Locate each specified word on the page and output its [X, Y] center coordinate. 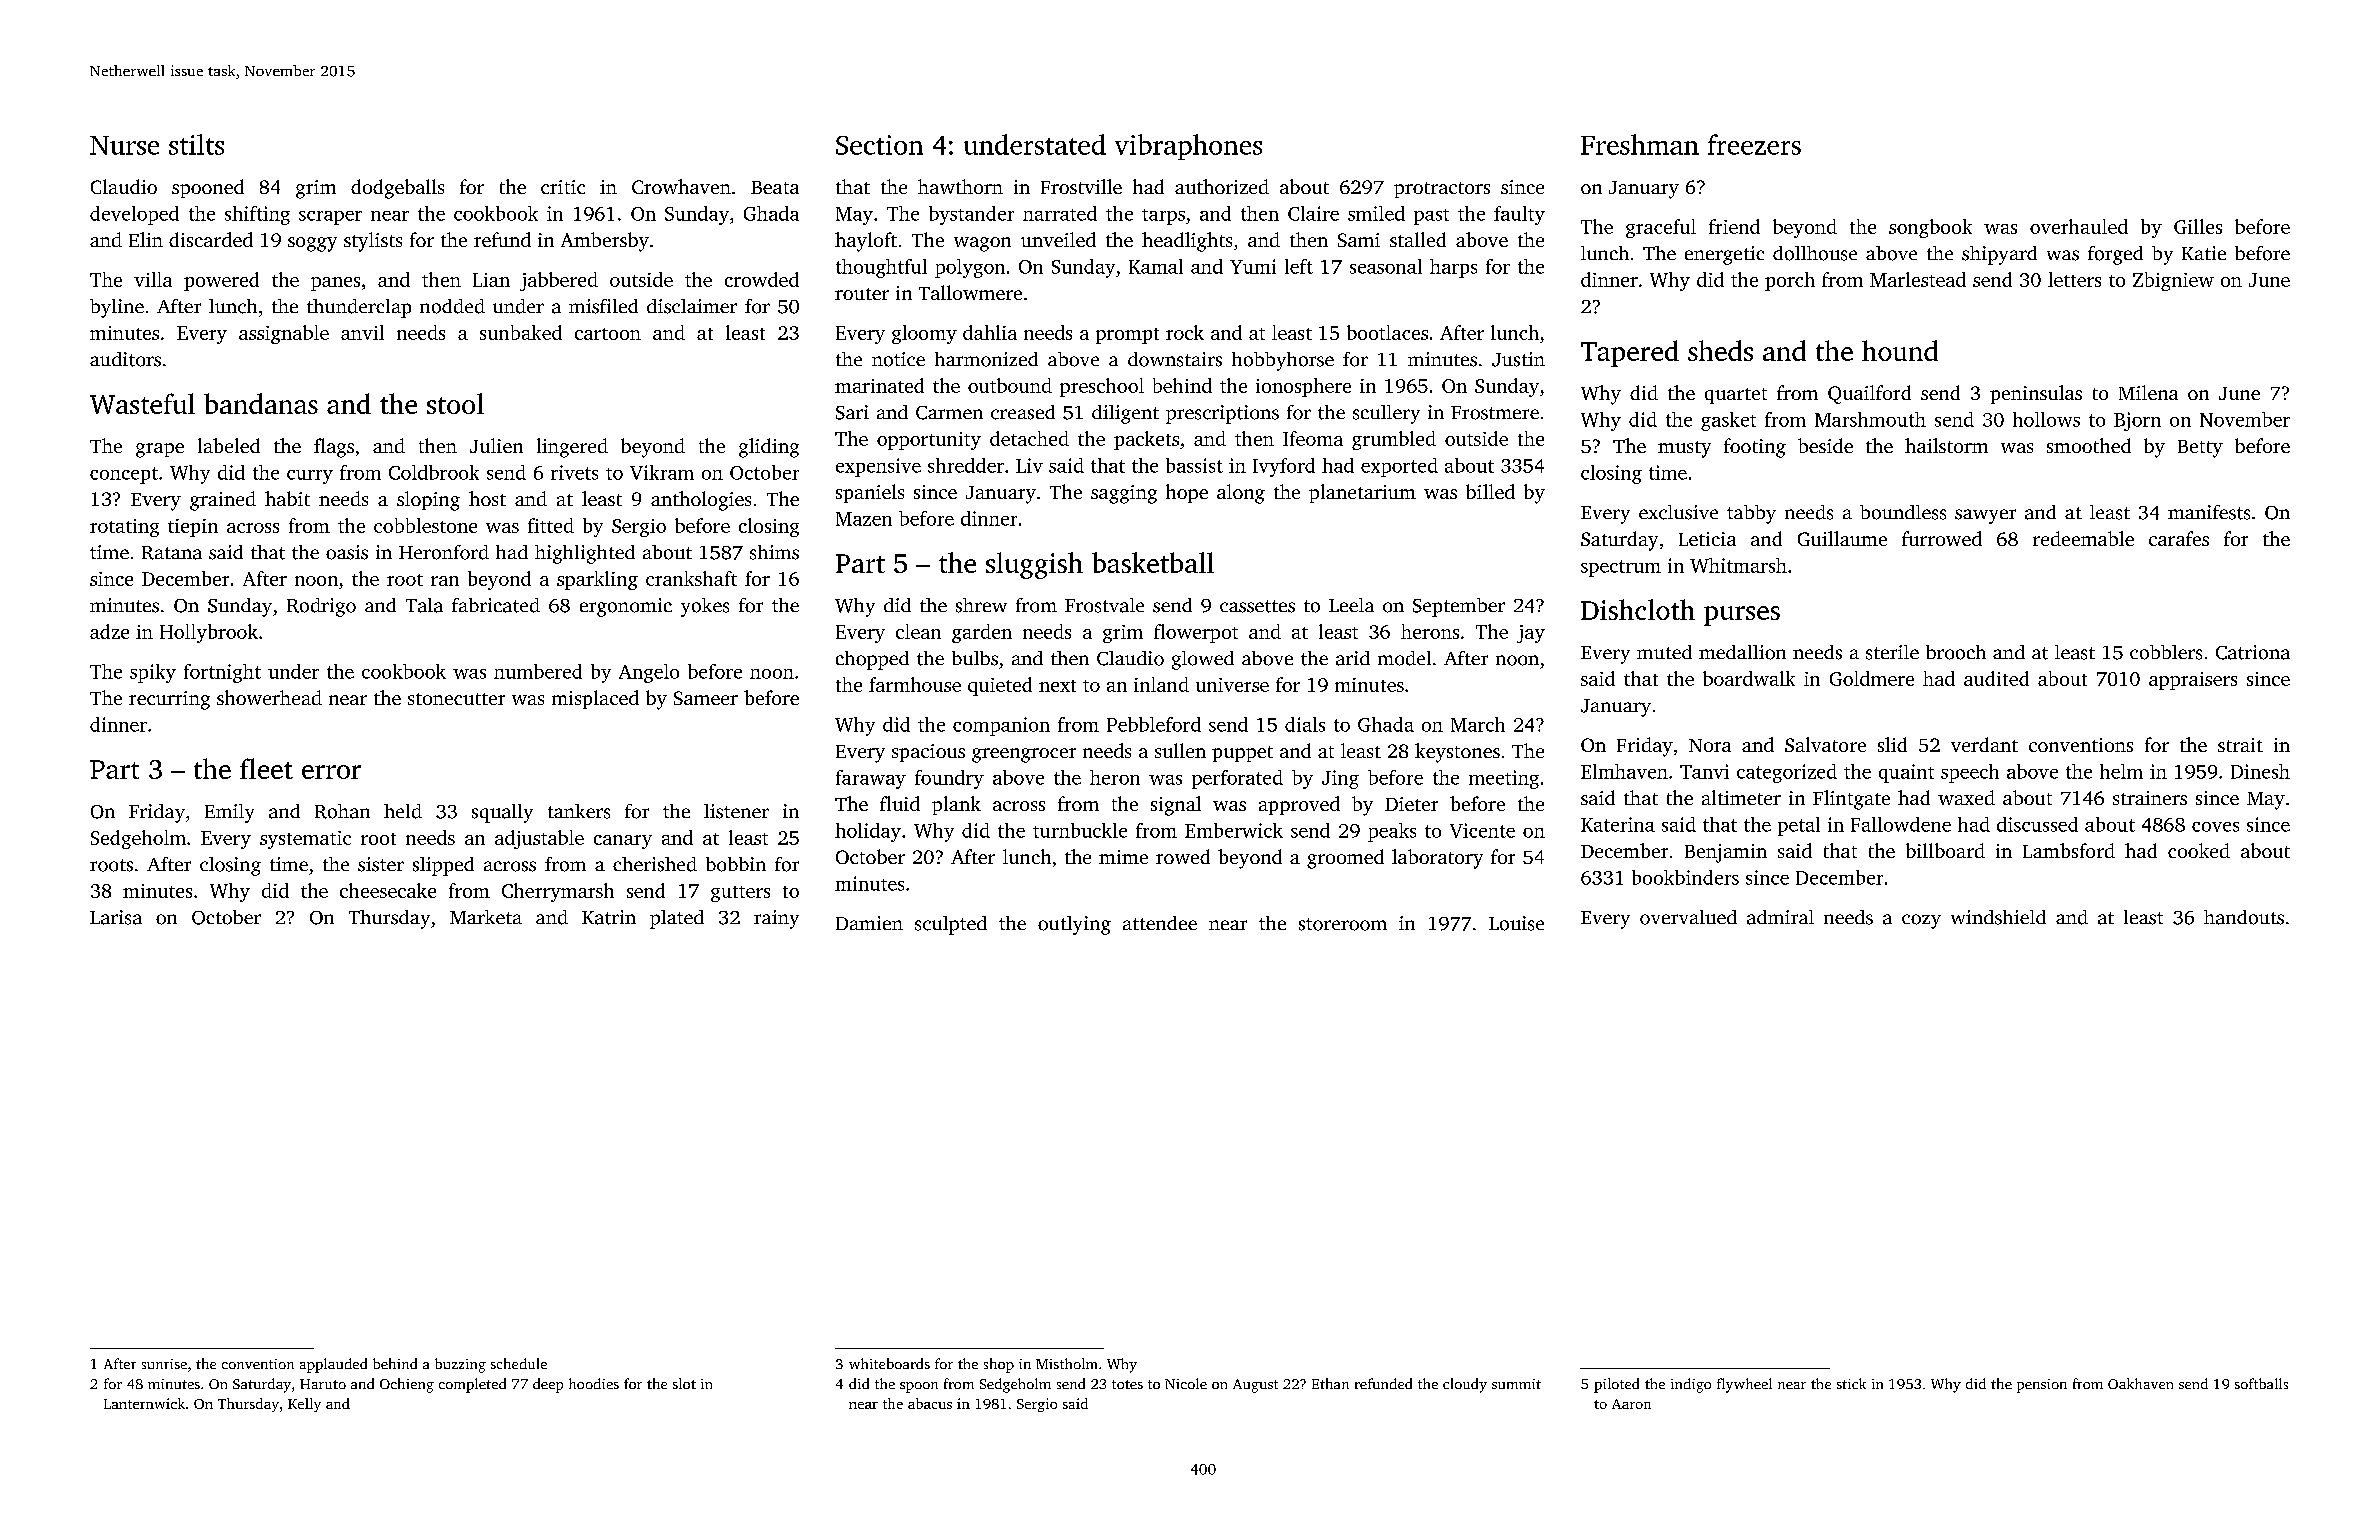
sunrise [164, 1364]
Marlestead [1918, 279]
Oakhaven [2140, 1383]
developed [134, 215]
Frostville [1081, 186]
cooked [2199, 850]
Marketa [486, 917]
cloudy [1465, 1385]
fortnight [222, 673]
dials [1305, 724]
